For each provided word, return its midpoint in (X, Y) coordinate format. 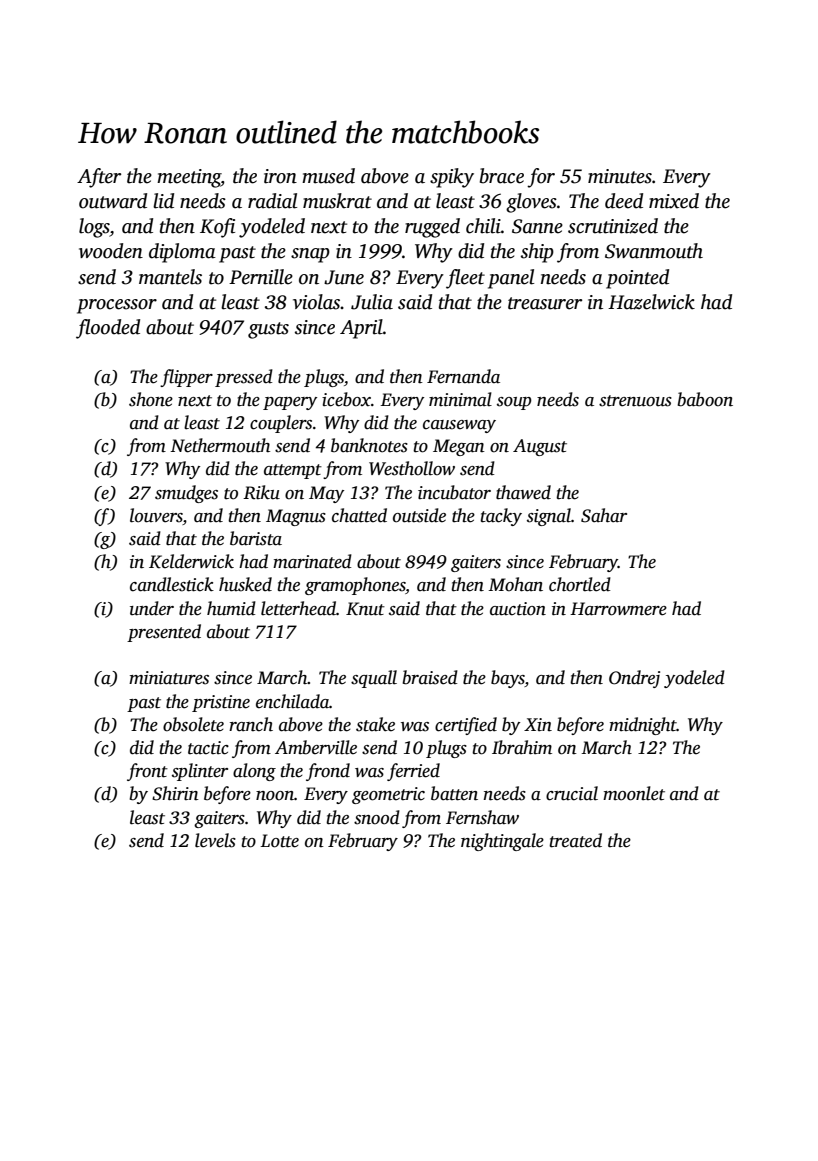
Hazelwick (651, 302)
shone (151, 399)
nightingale (502, 842)
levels (215, 840)
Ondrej (634, 679)
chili (483, 226)
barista (256, 538)
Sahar (604, 515)
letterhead (298, 608)
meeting (189, 178)
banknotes (369, 445)
